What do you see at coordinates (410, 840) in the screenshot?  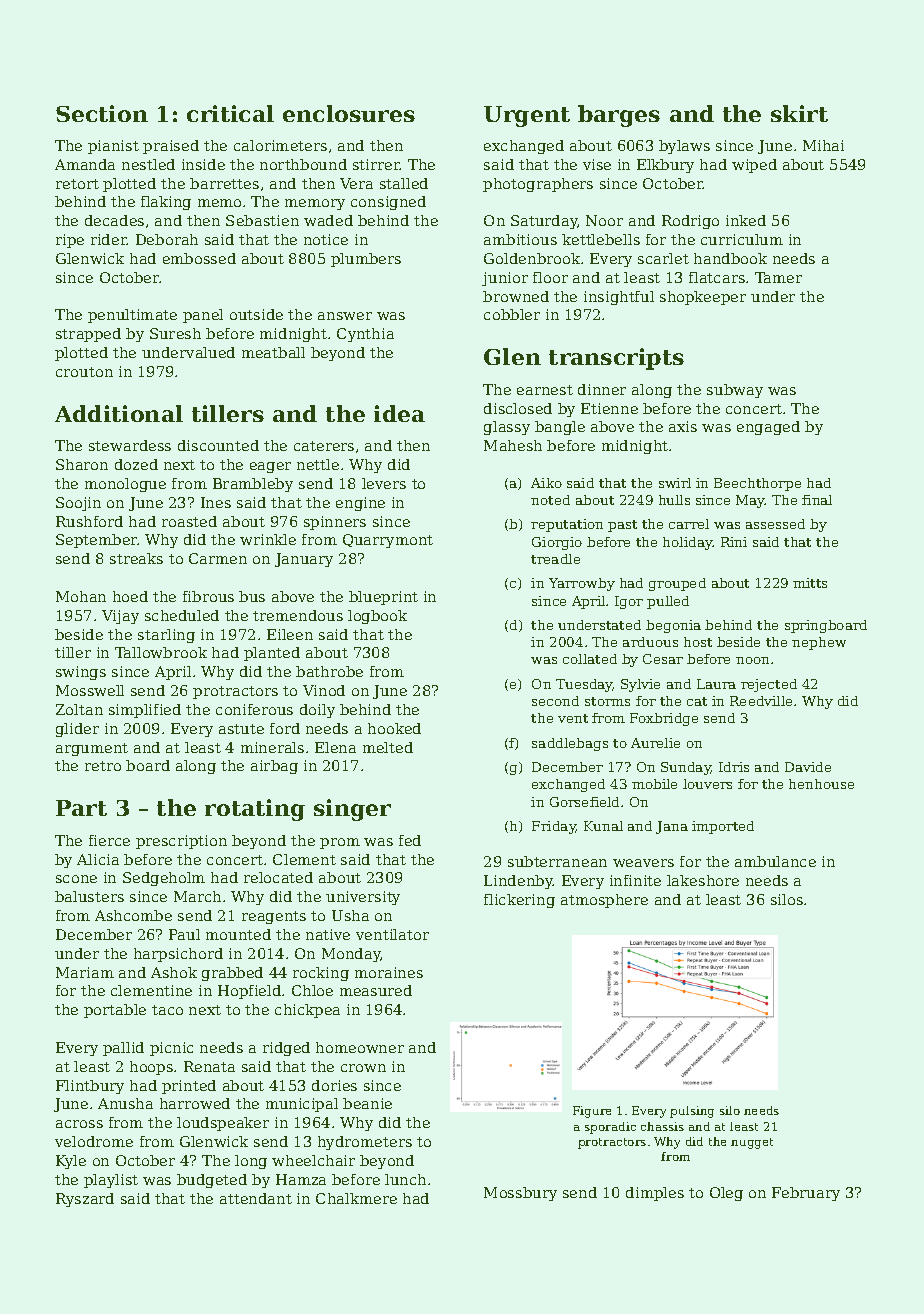 I see `fed` at bounding box center [410, 840].
